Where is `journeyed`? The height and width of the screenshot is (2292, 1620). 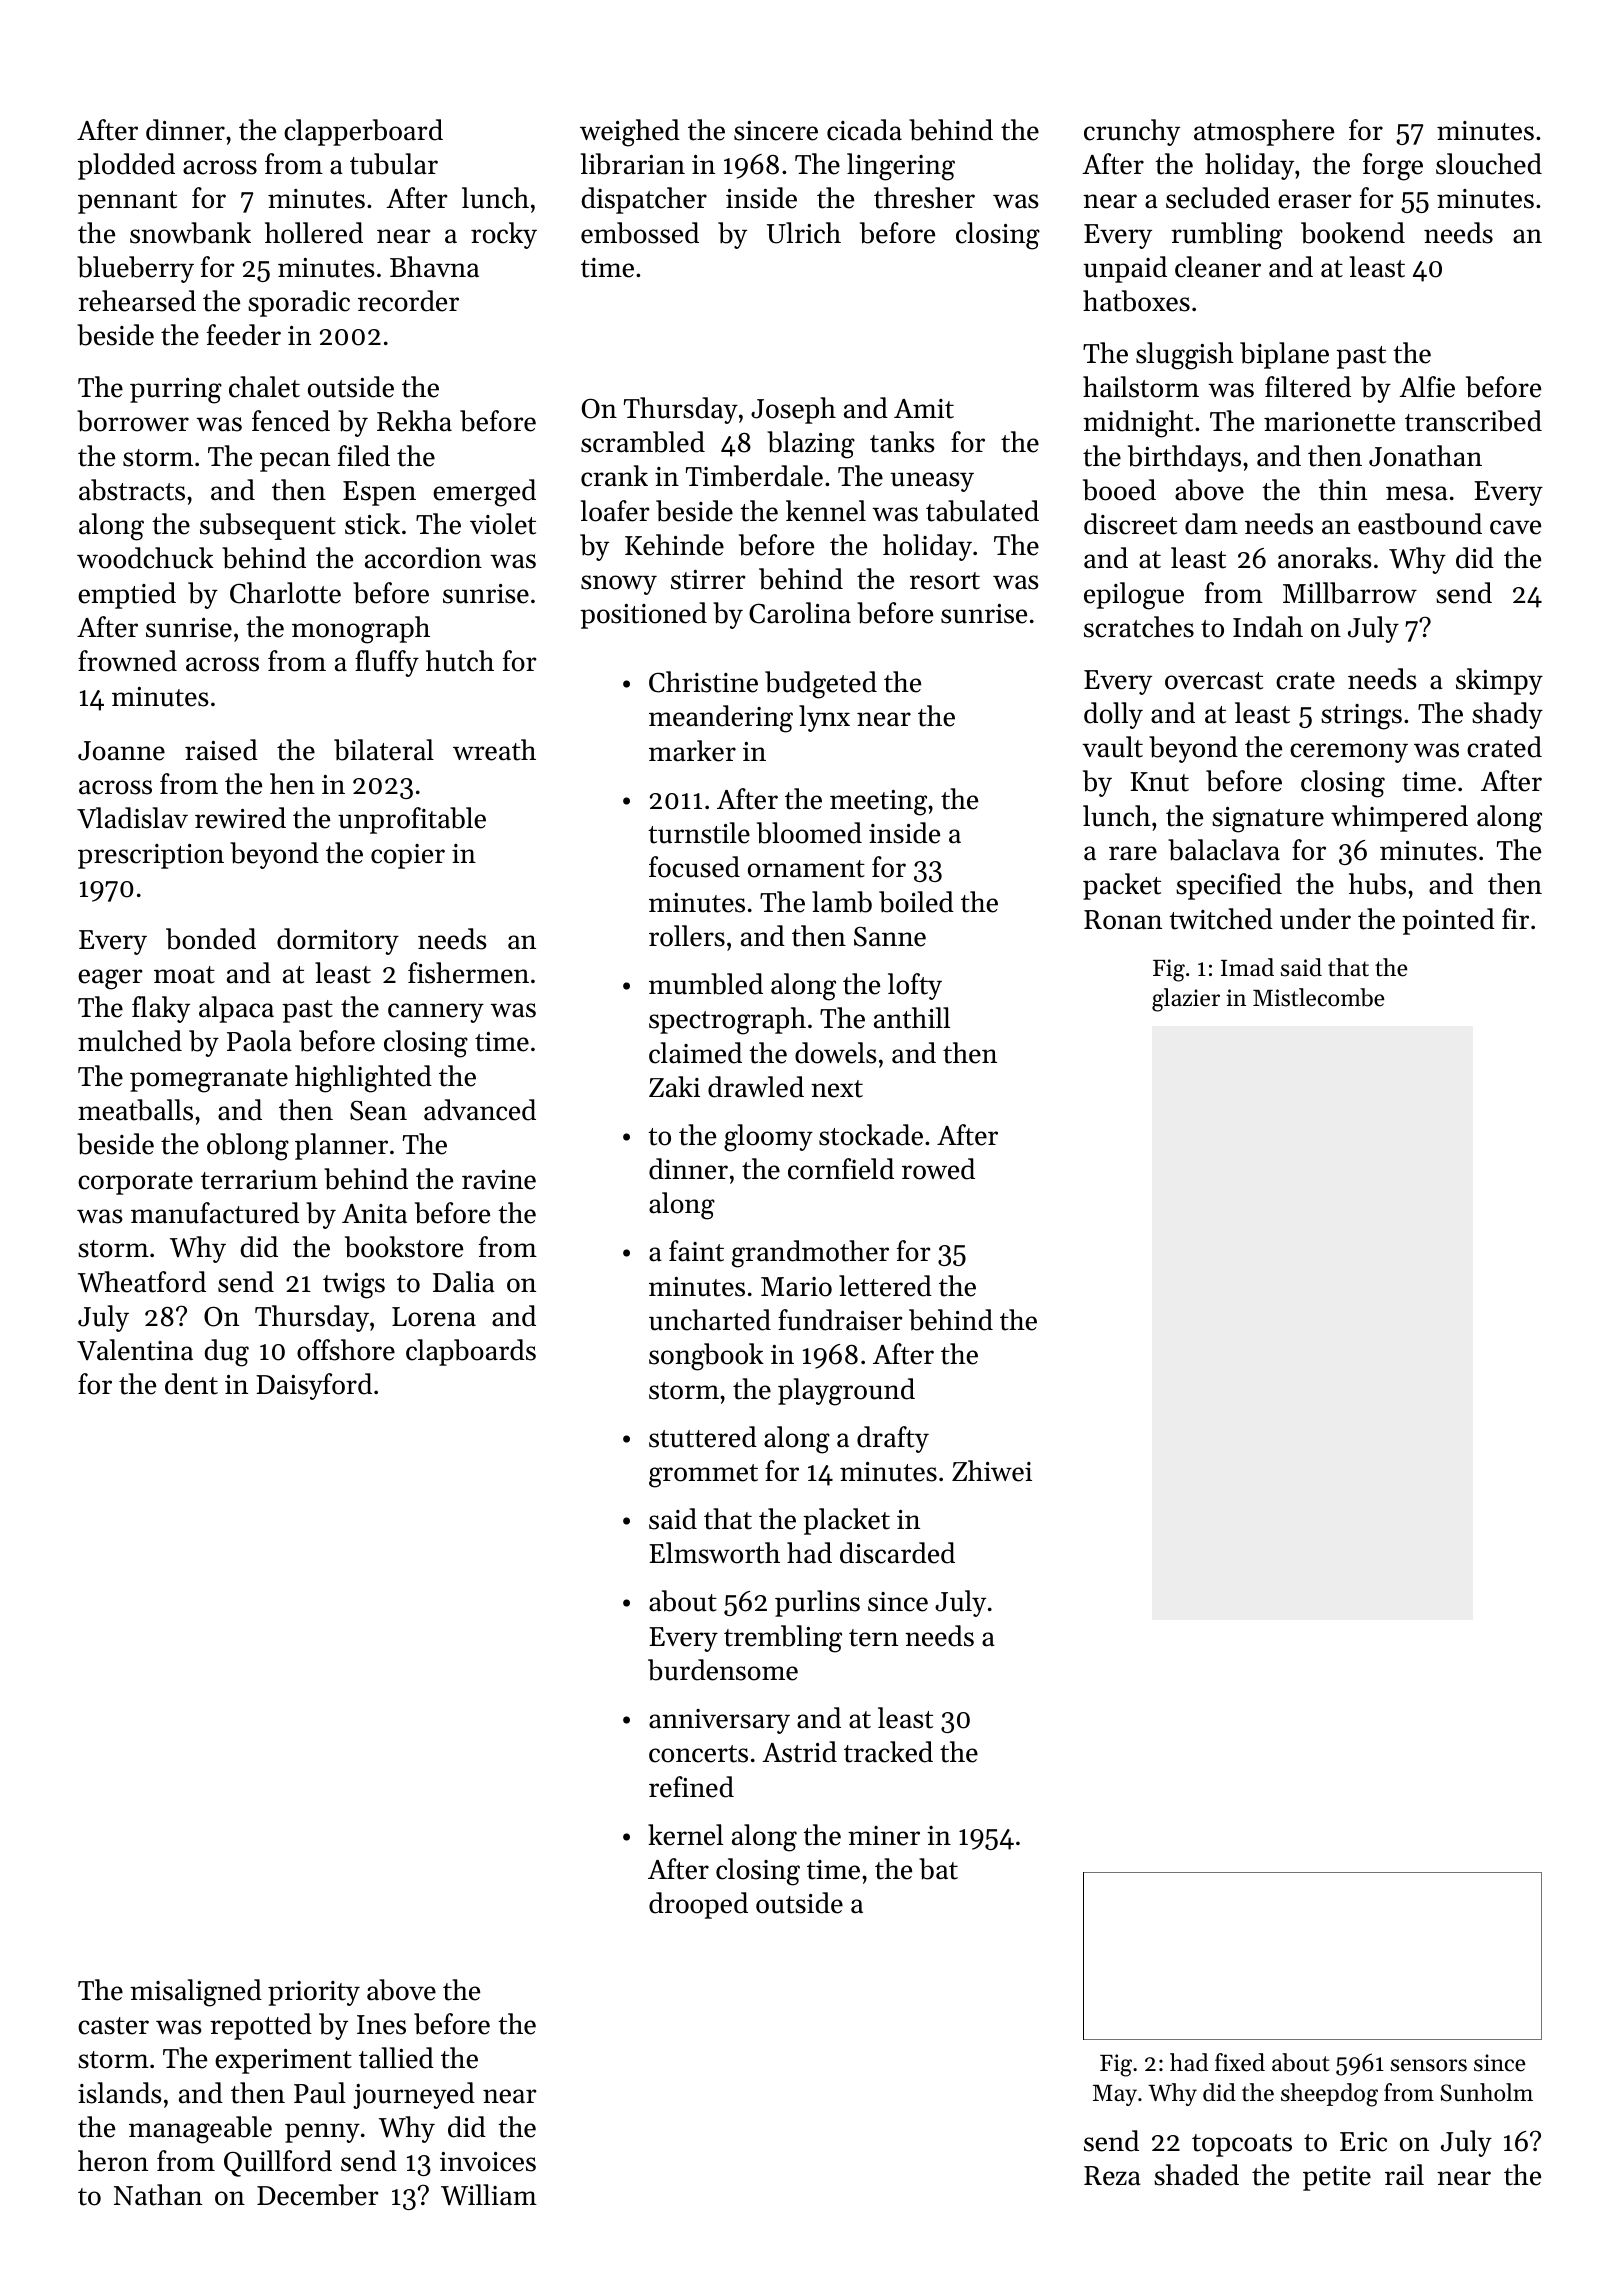 journeyed is located at coordinates (414, 2095).
